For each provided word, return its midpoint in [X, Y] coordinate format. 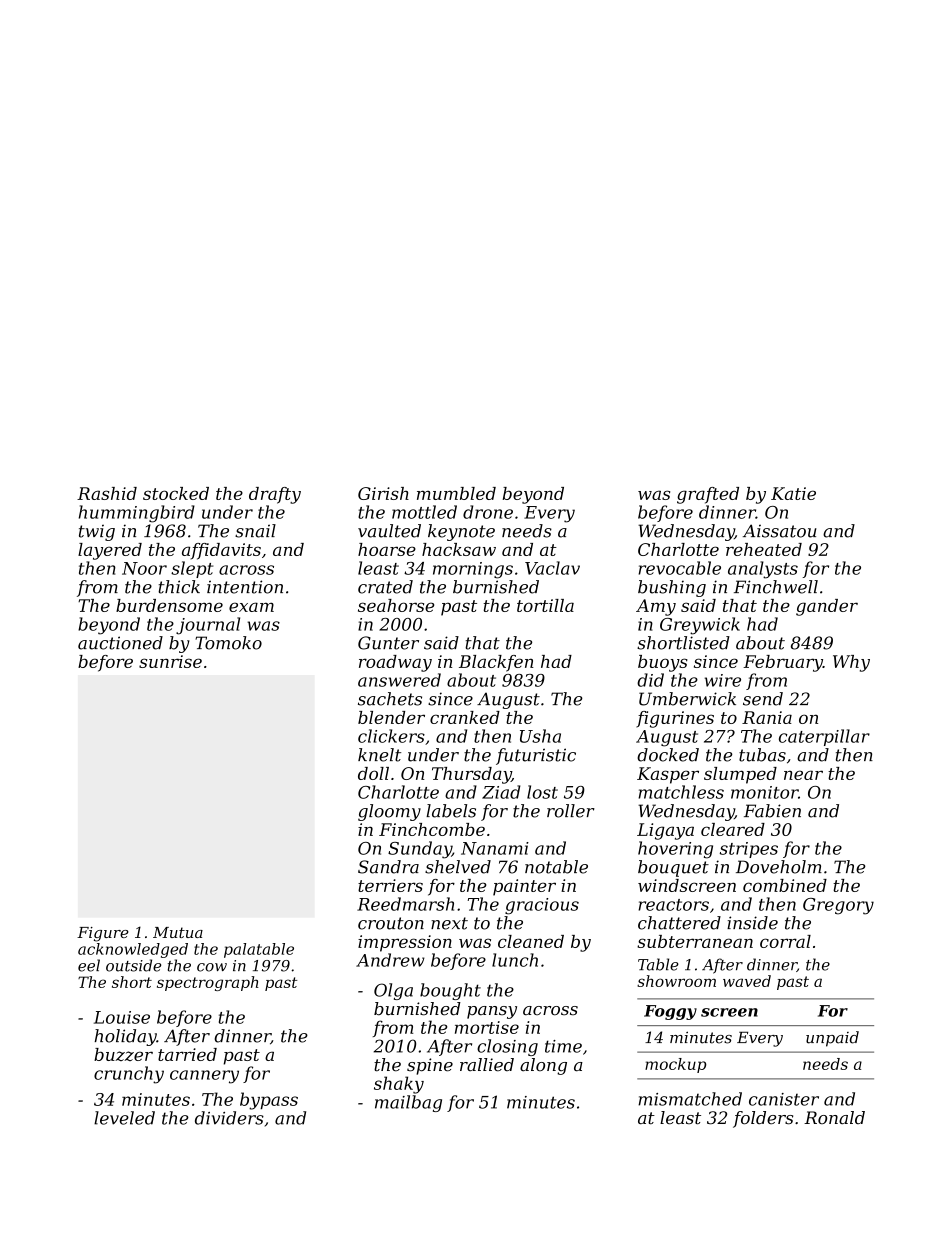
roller [571, 811]
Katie [793, 493]
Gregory [838, 906]
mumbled [456, 493]
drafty [275, 495]
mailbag [408, 1103]
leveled [124, 1118]
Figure [103, 934]
